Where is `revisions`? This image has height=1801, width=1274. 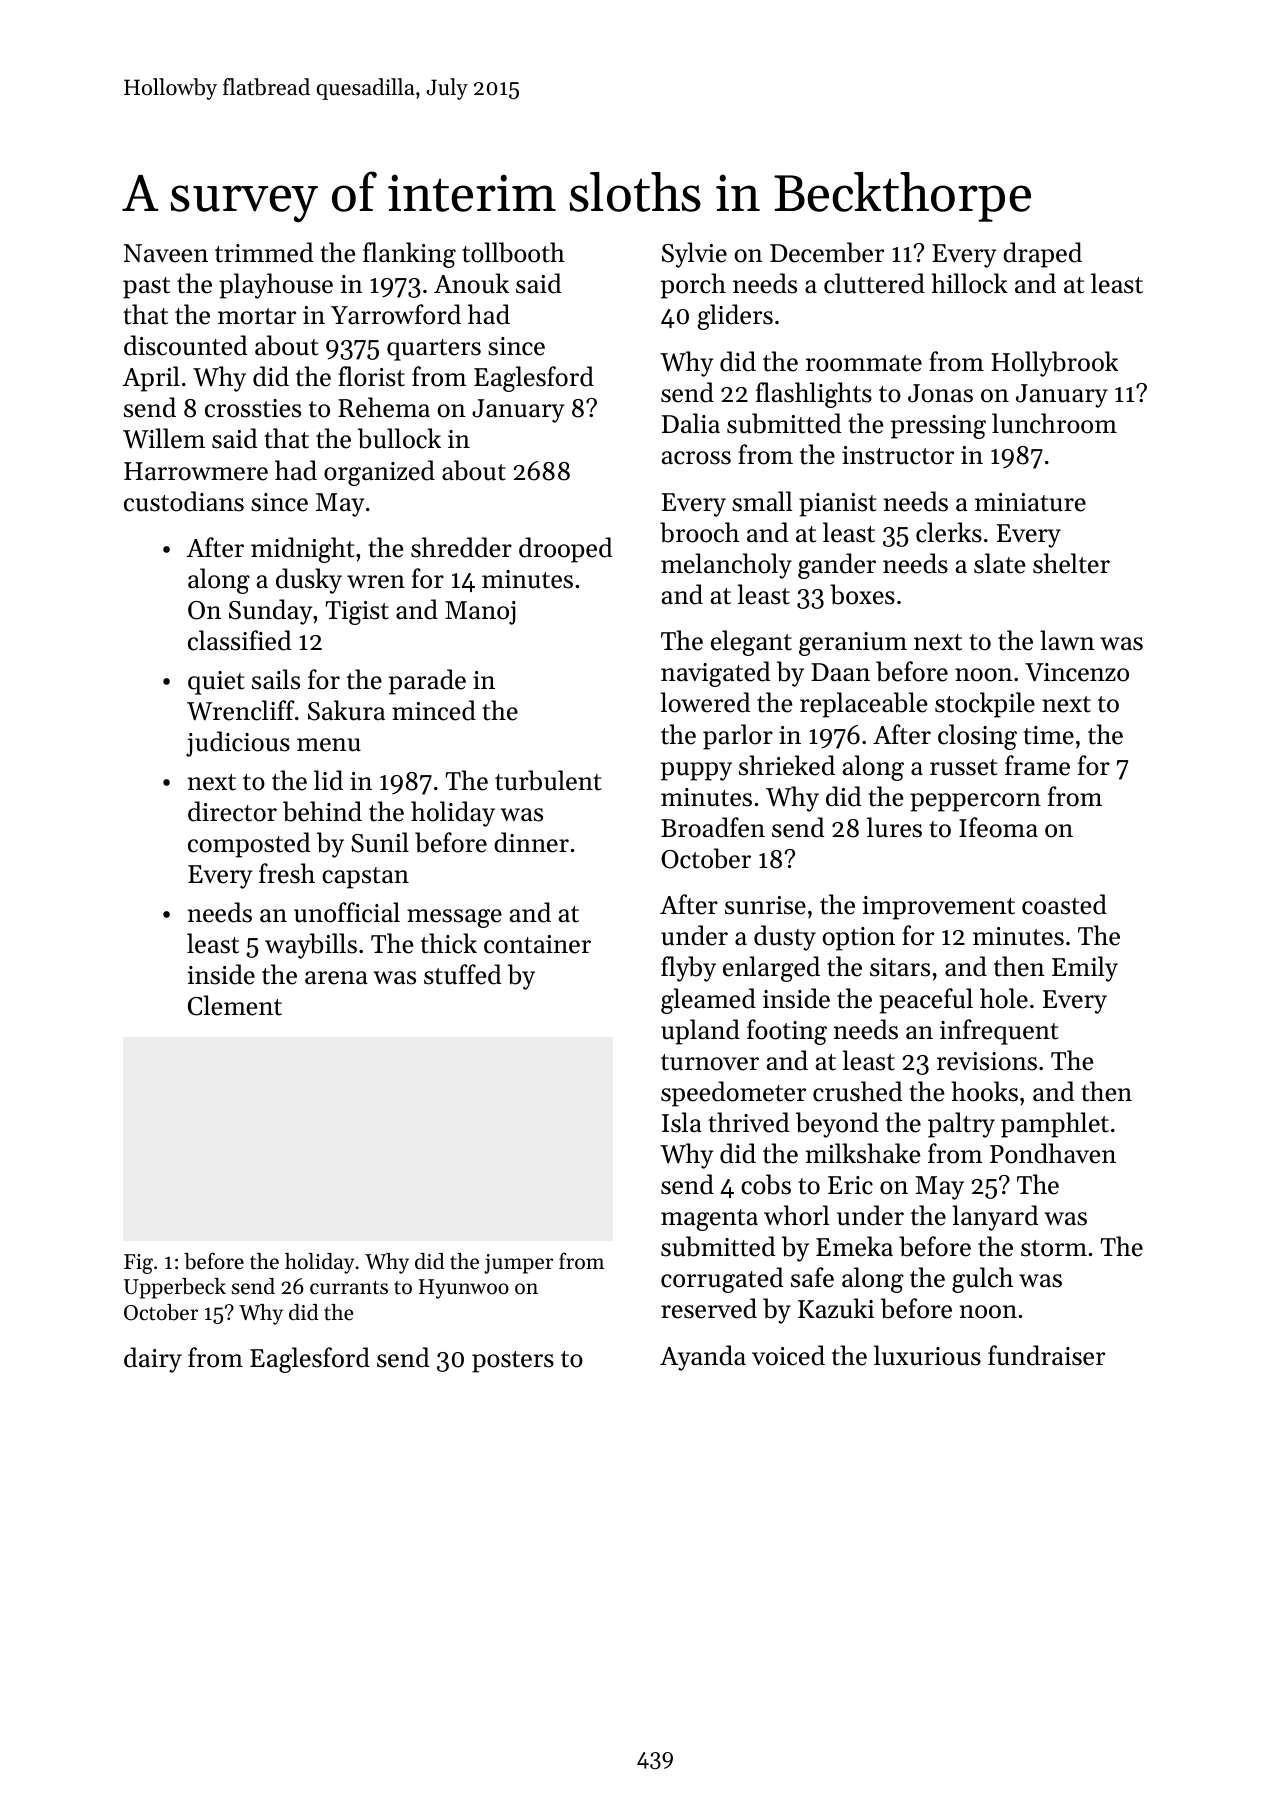
revisions is located at coordinates (987, 1061).
